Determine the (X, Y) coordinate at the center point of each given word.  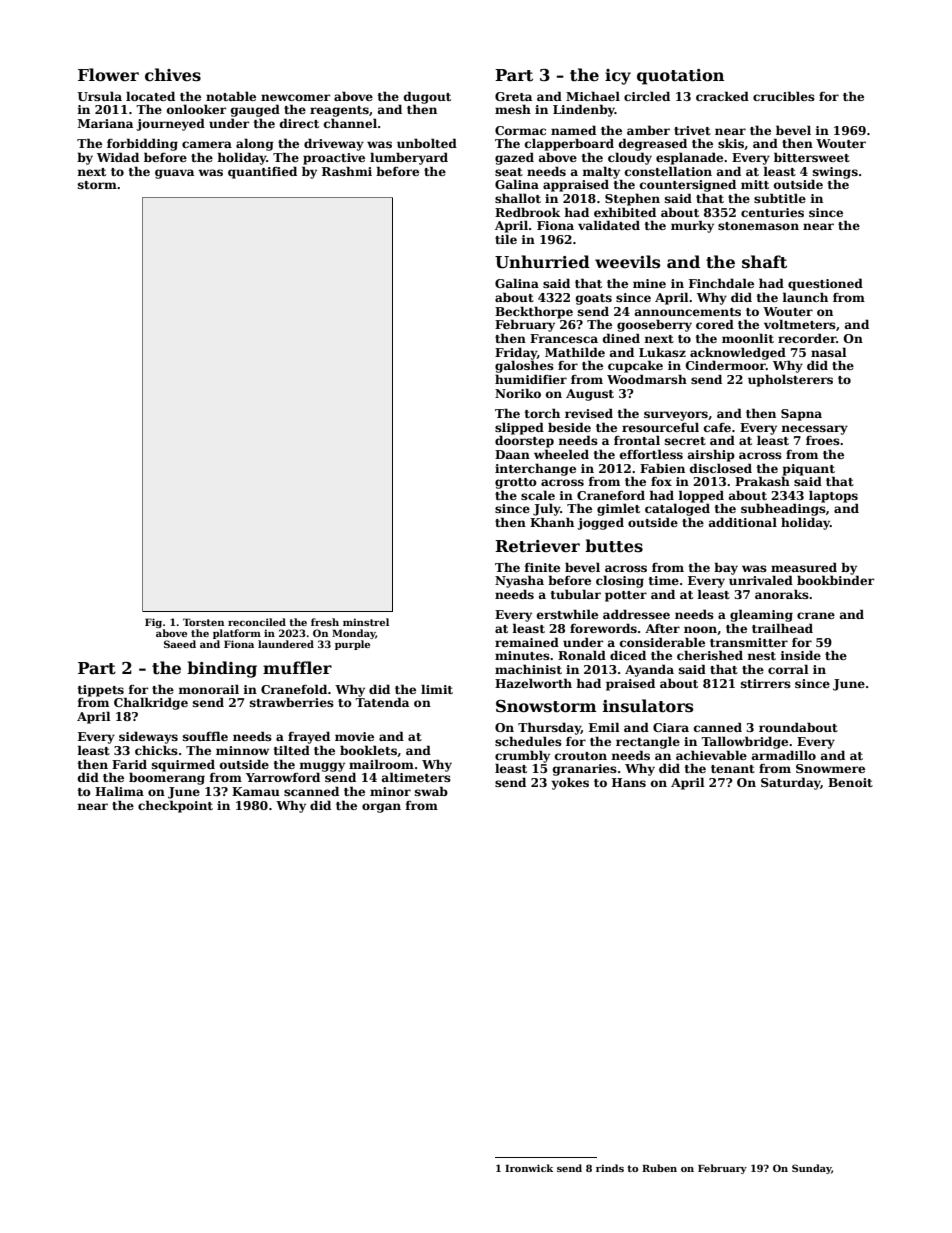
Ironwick (529, 1168)
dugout (427, 97)
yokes (570, 783)
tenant (733, 769)
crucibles (784, 96)
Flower (108, 75)
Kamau (256, 791)
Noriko (518, 393)
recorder (807, 338)
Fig (153, 623)
